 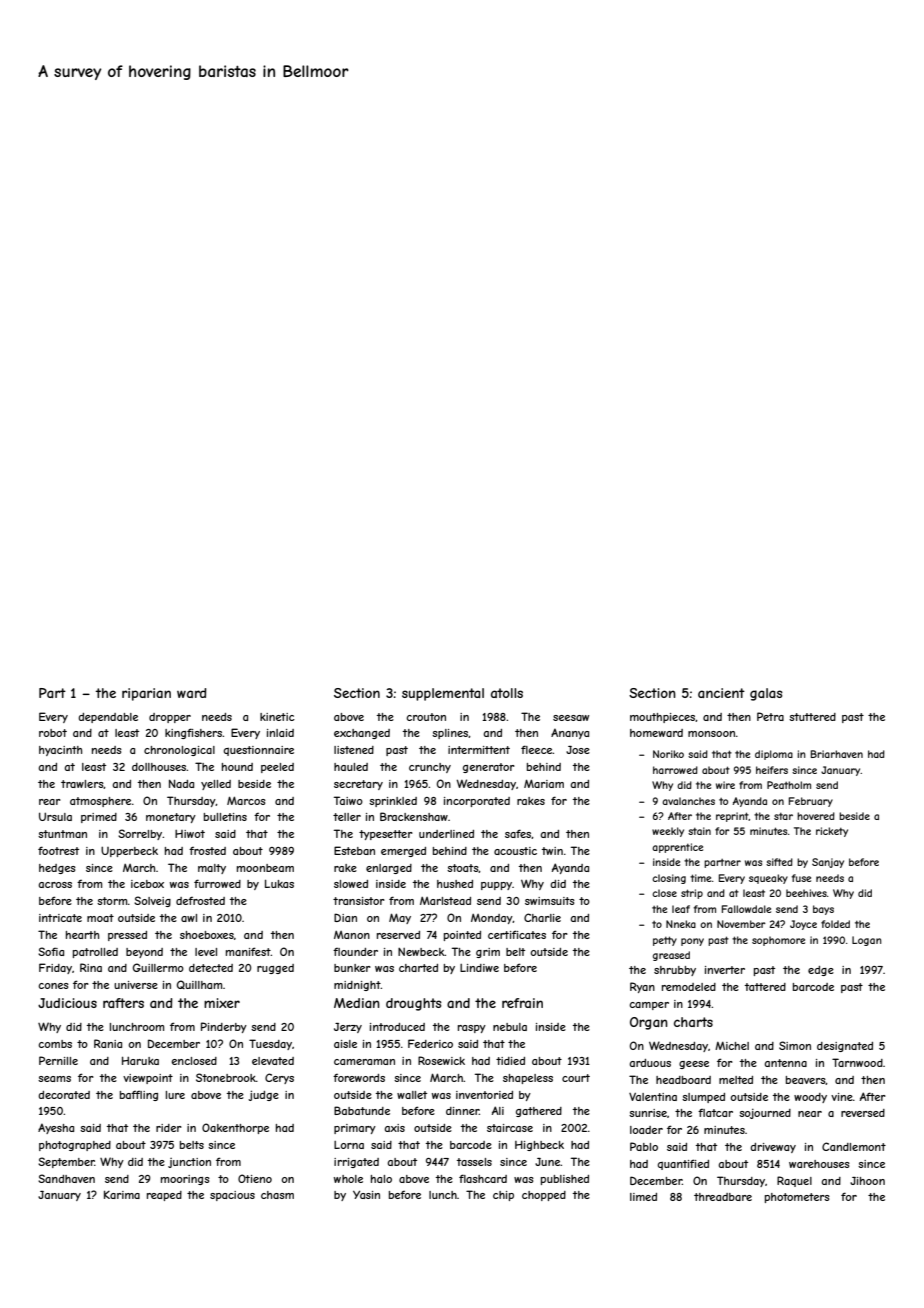 I want to click on midnight, so click(x=357, y=986).
